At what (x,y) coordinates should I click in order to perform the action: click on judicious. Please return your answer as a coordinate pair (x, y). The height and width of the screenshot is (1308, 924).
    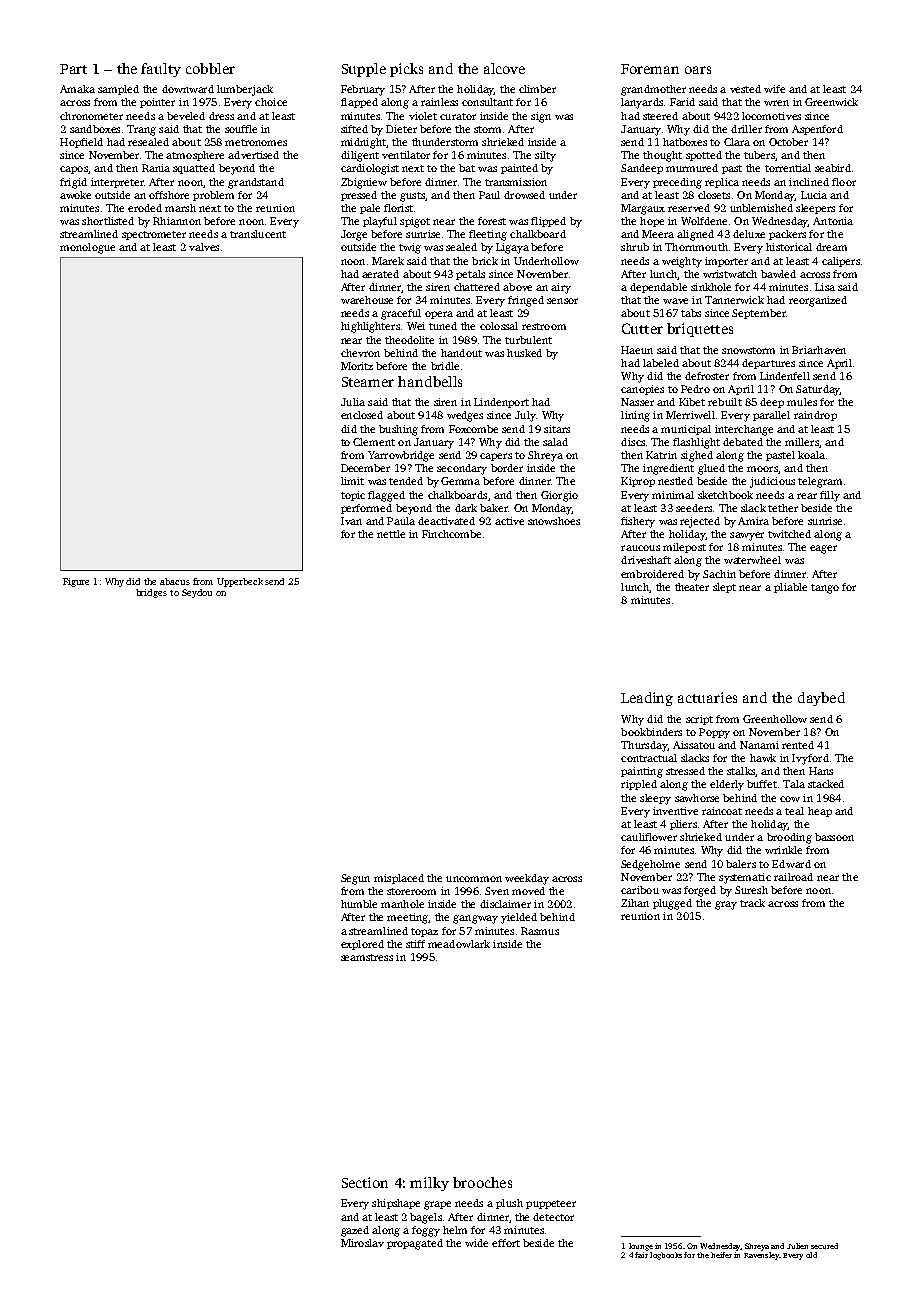
    Looking at the image, I should click on (772, 482).
